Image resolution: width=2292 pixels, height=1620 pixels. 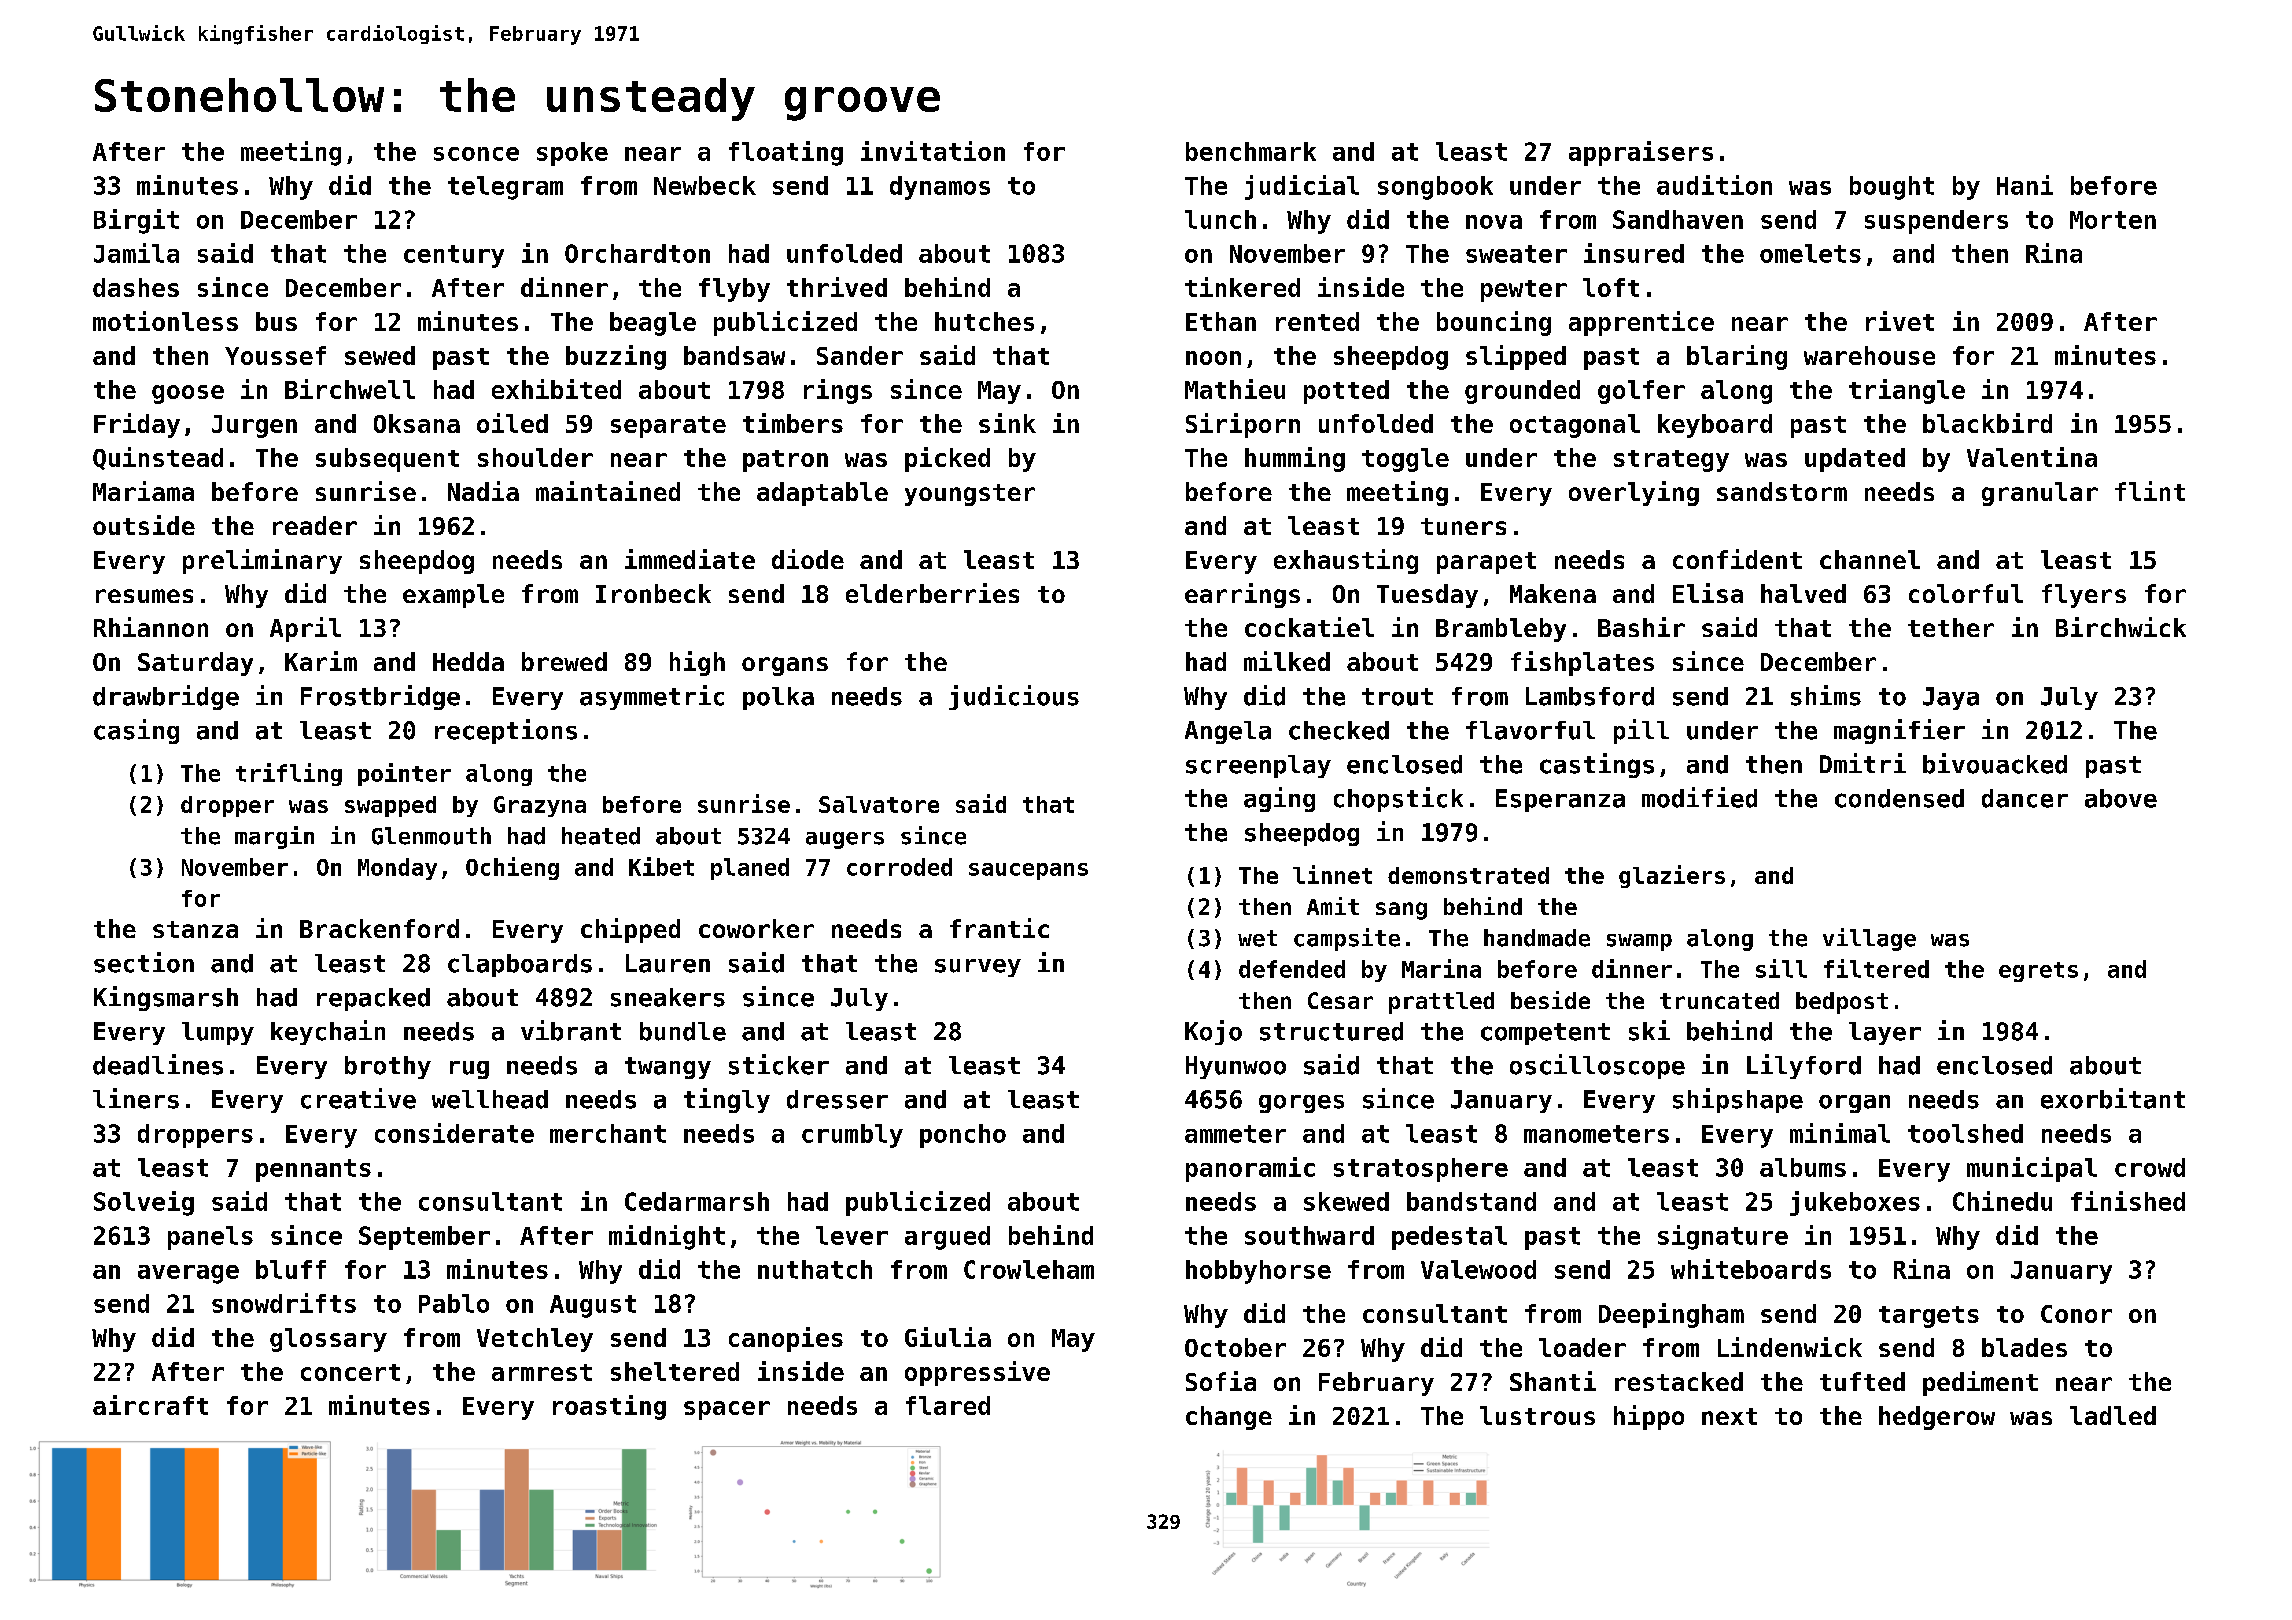 What do you see at coordinates (1987, 423) in the document?
I see `blackbird` at bounding box center [1987, 423].
